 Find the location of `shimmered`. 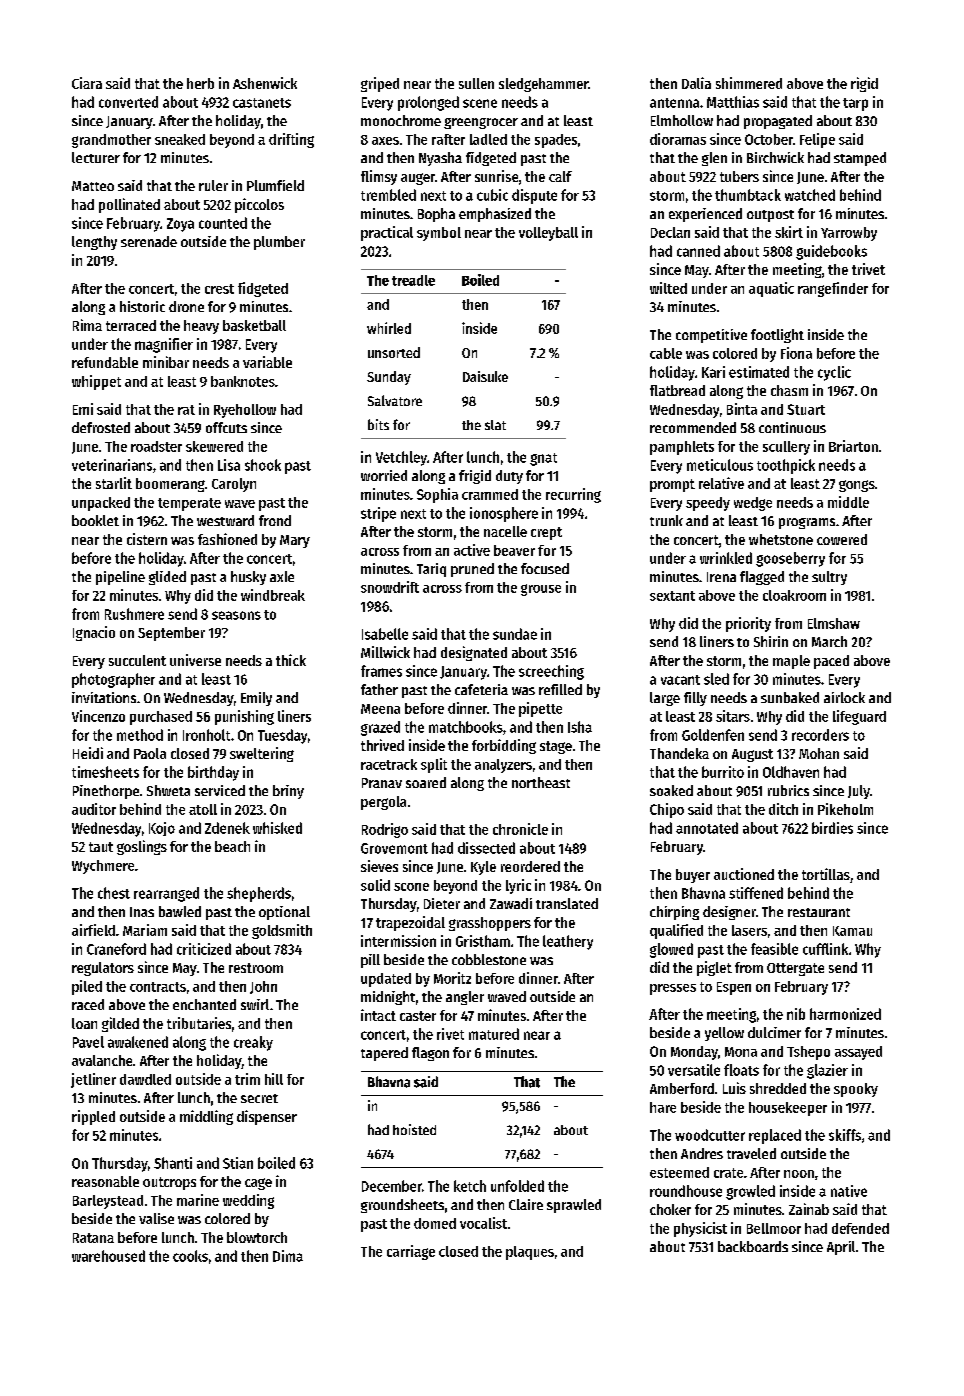

shimmered is located at coordinates (749, 83).
